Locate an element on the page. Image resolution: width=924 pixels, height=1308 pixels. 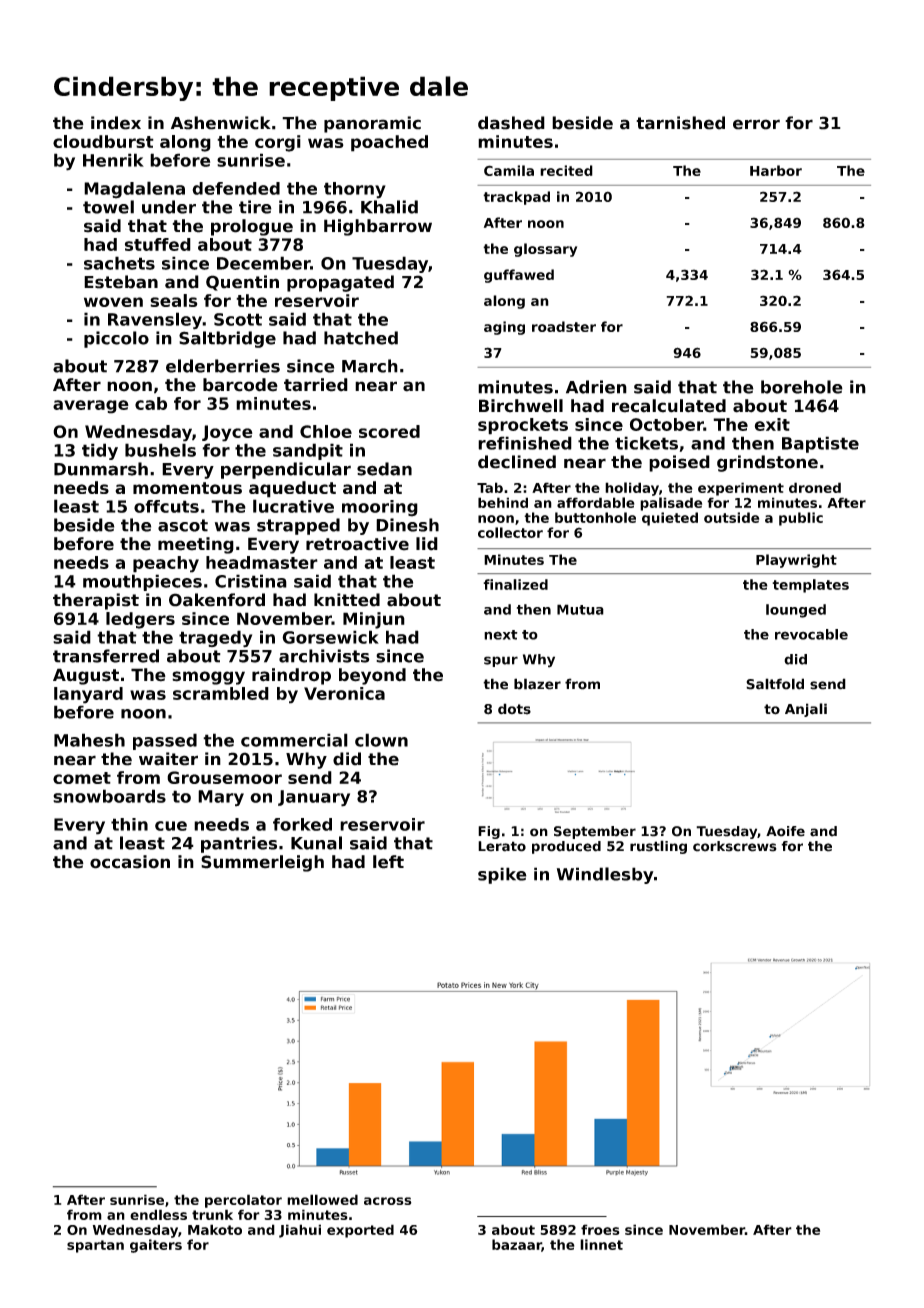
experiment is located at coordinates (741, 489).
